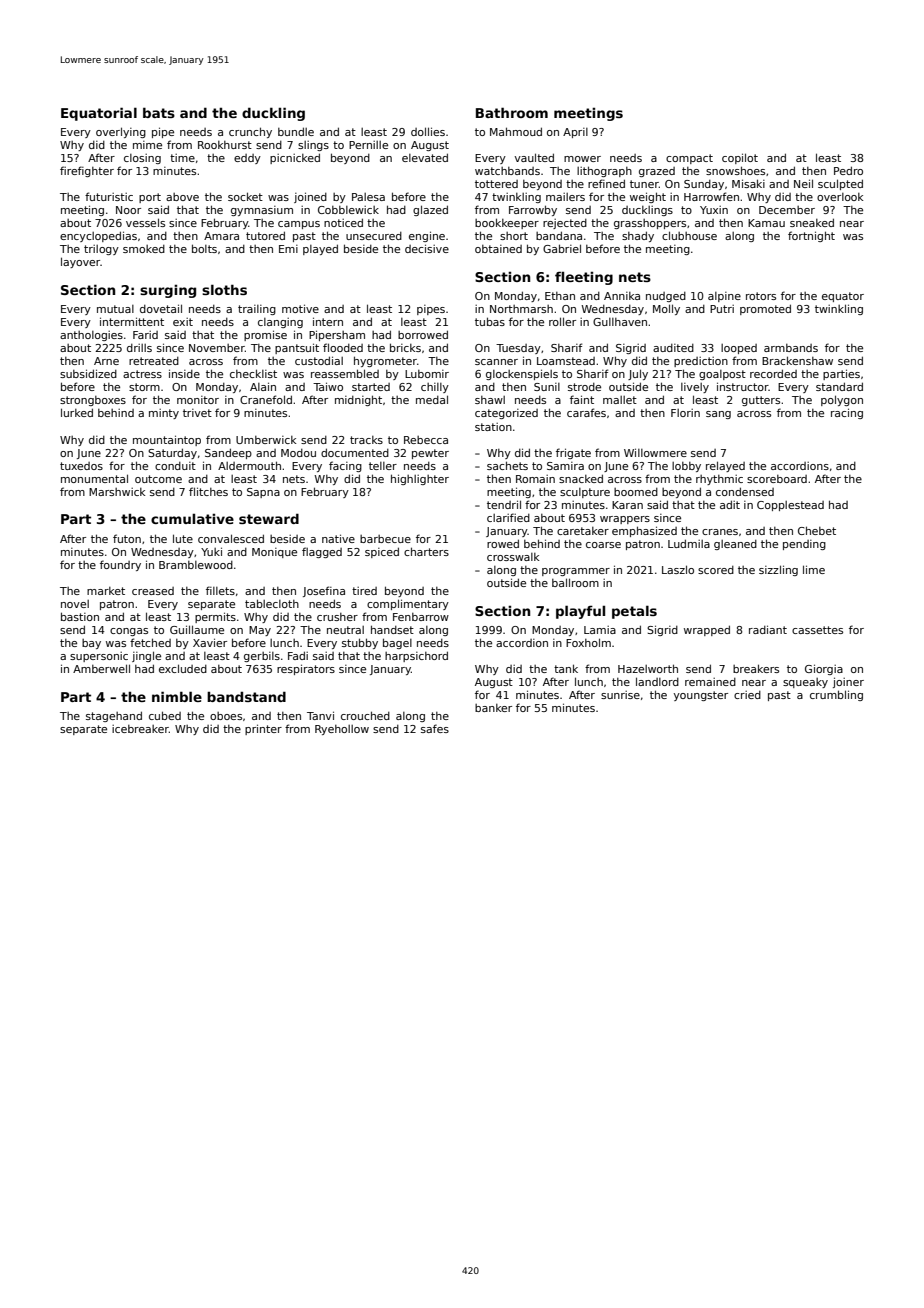  I want to click on Bathroom, so click(512, 112).
